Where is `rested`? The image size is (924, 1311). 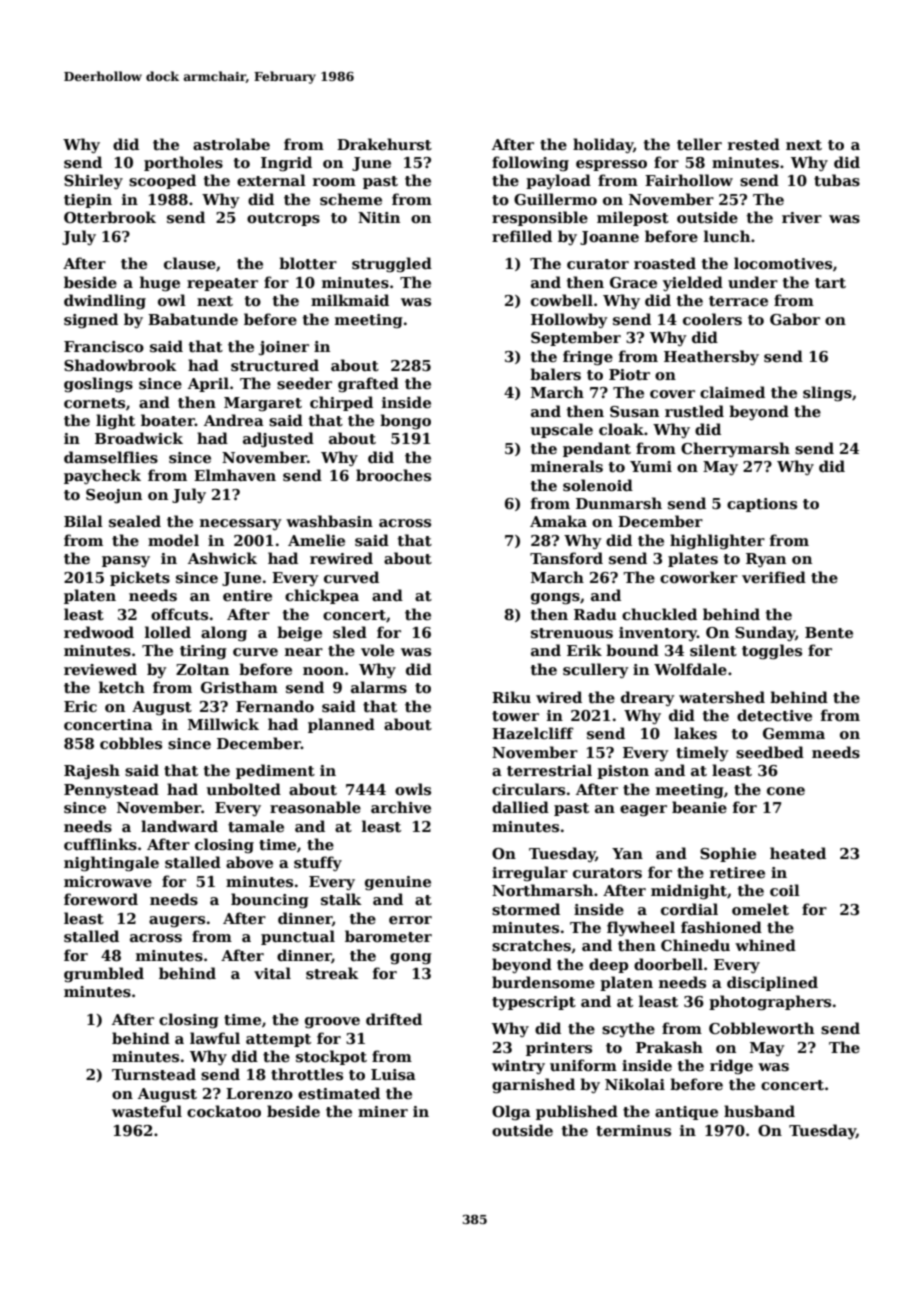 rested is located at coordinates (754, 144).
